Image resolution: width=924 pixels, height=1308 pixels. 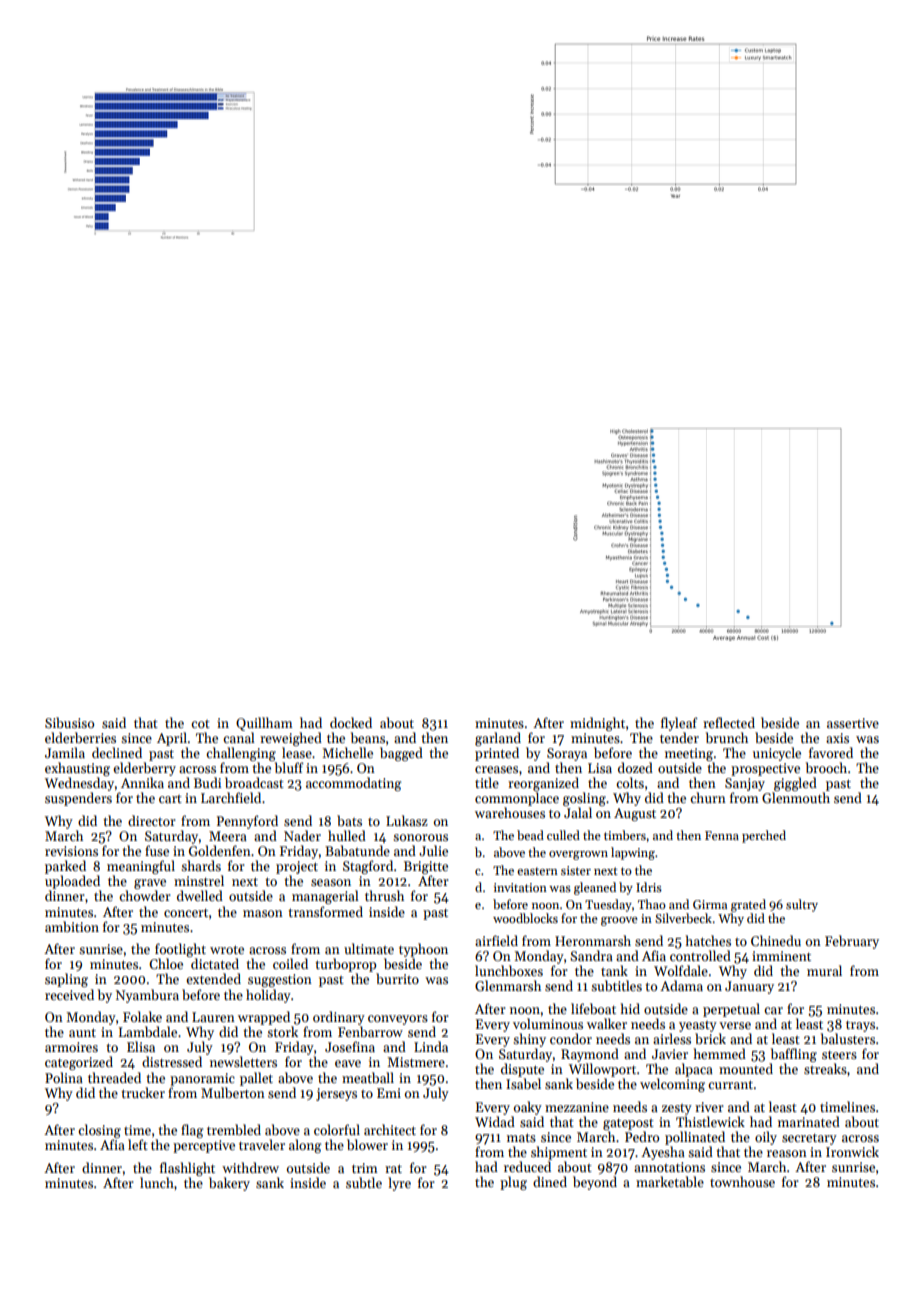 I want to click on grated, so click(x=748, y=905).
